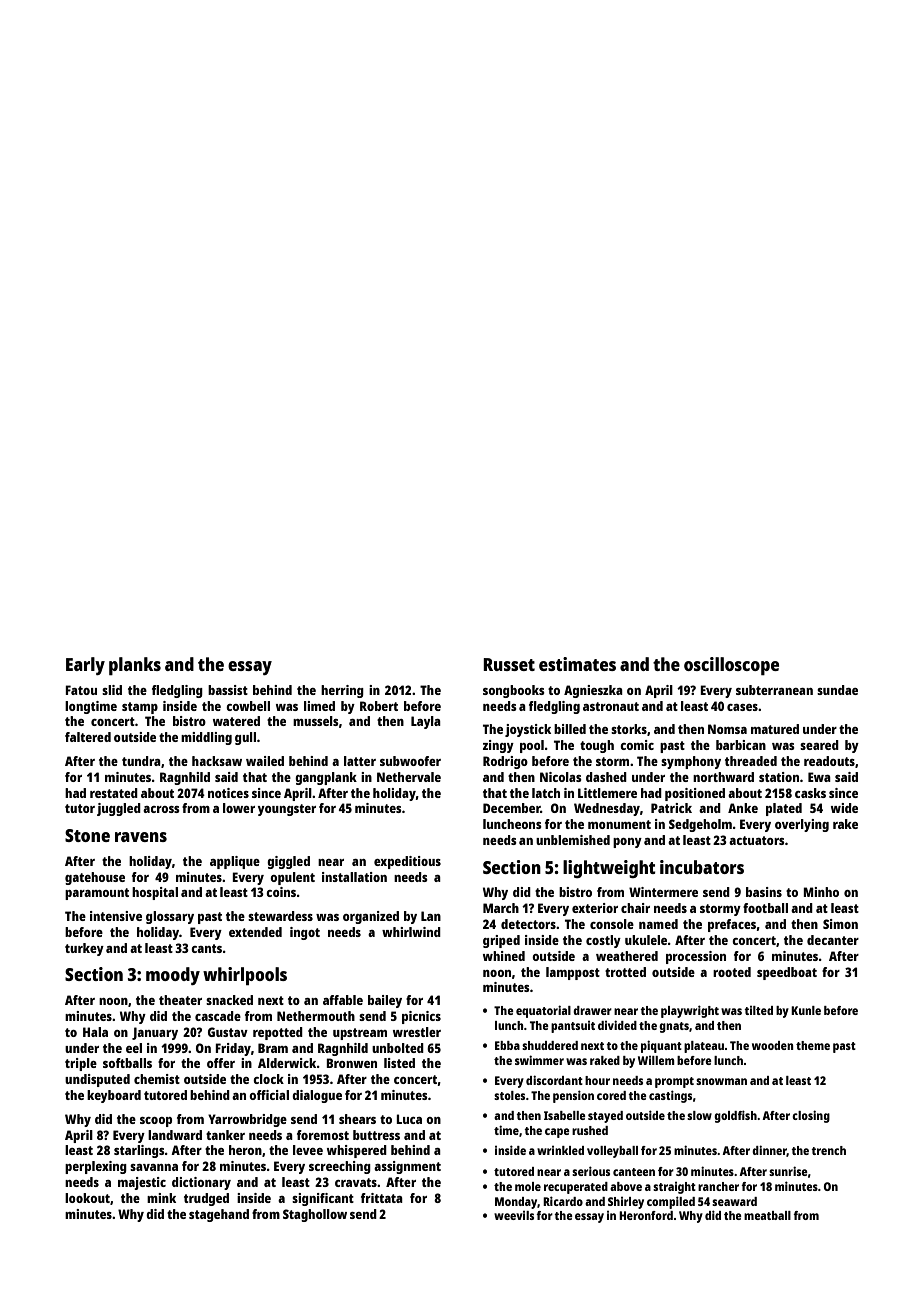  Describe the element at coordinates (509, 664) in the screenshot. I see `Russet` at that location.
